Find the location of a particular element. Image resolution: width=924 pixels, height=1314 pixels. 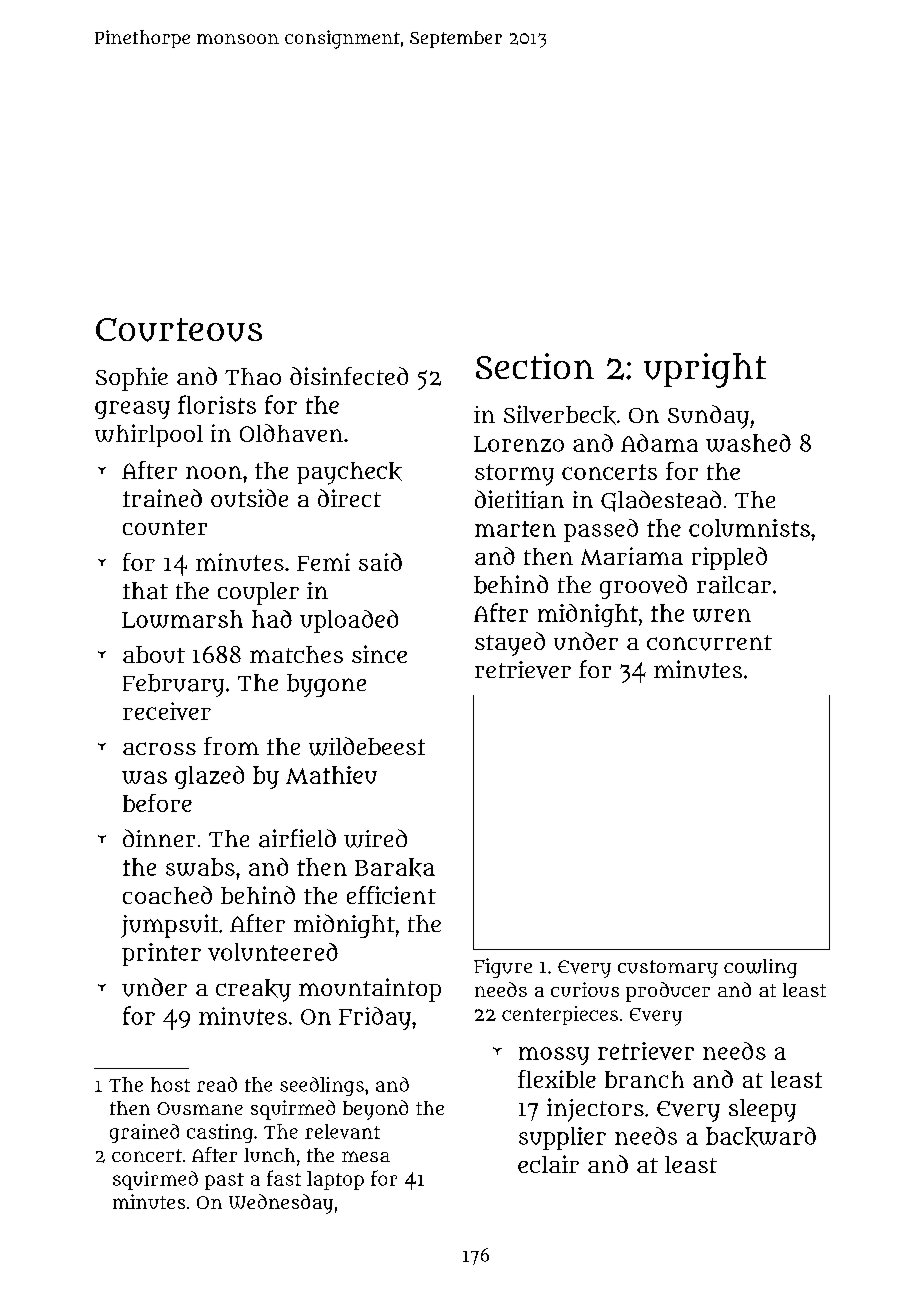

Courteous is located at coordinates (179, 330).
